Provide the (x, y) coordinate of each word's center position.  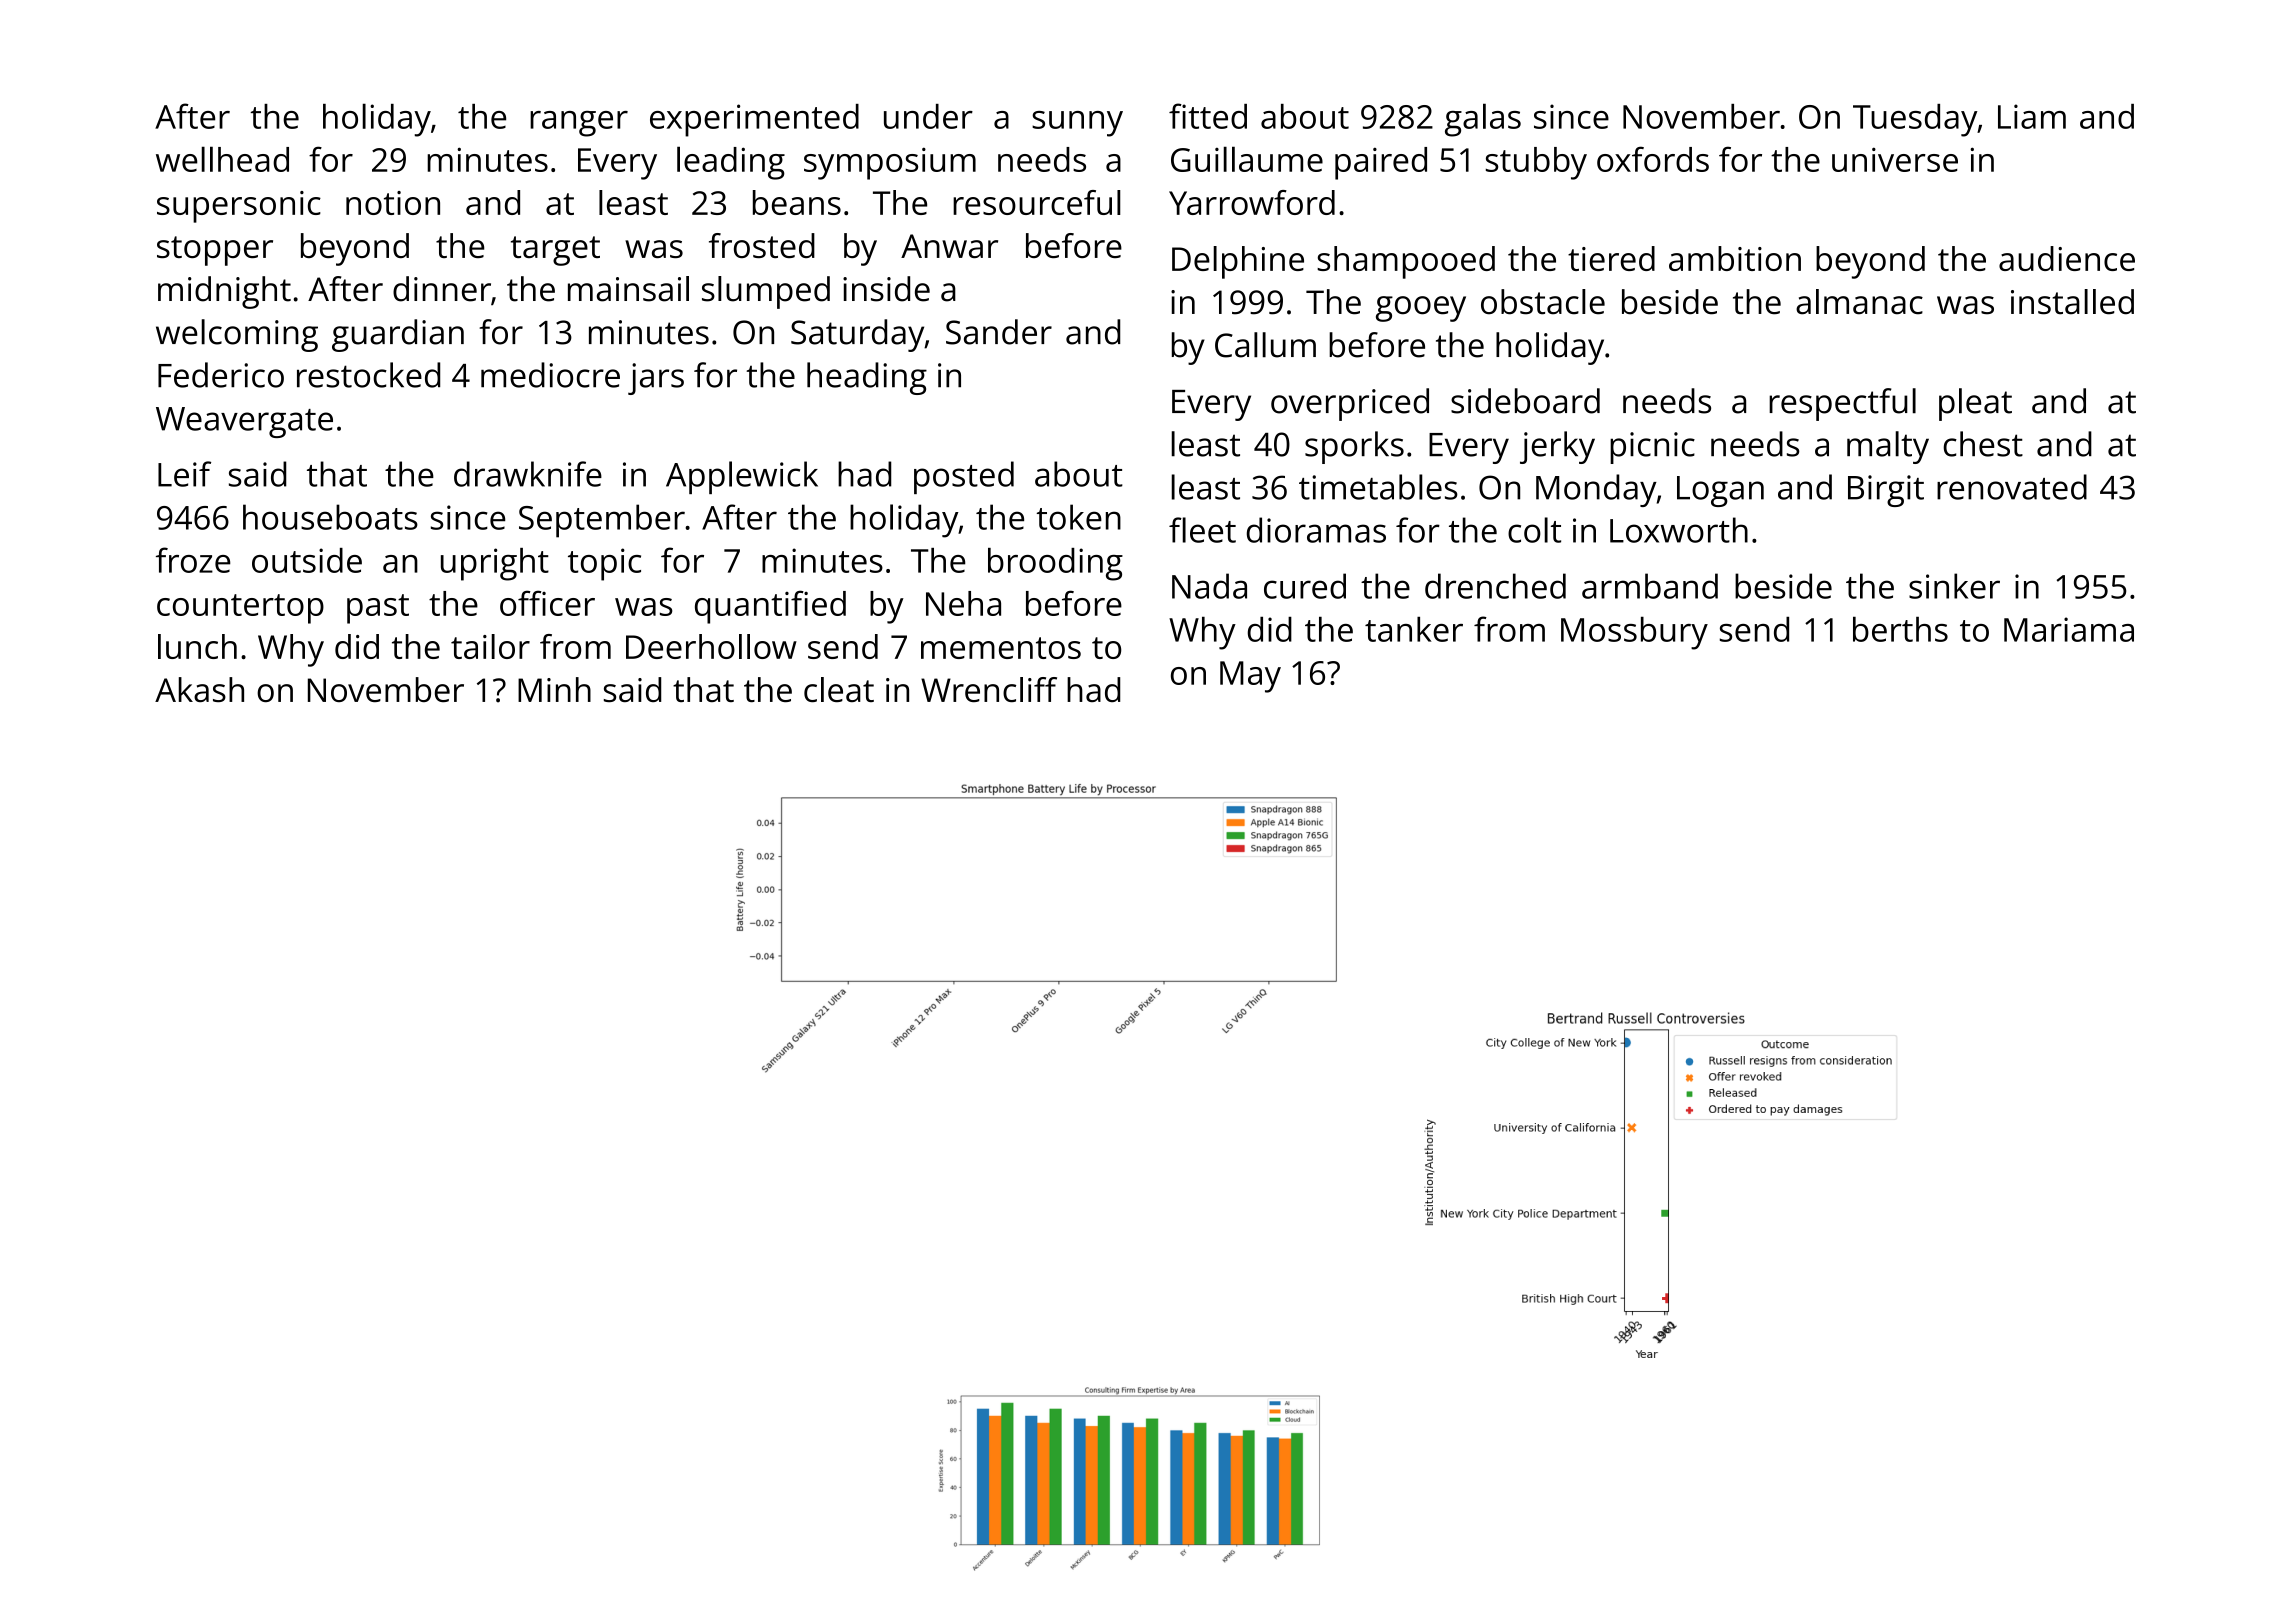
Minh (554, 689)
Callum (1265, 345)
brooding (1055, 564)
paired (1381, 163)
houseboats (330, 517)
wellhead (222, 159)
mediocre (550, 375)
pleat (1975, 404)
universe (1895, 159)
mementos (1001, 648)
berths (1900, 629)
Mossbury (1634, 633)
